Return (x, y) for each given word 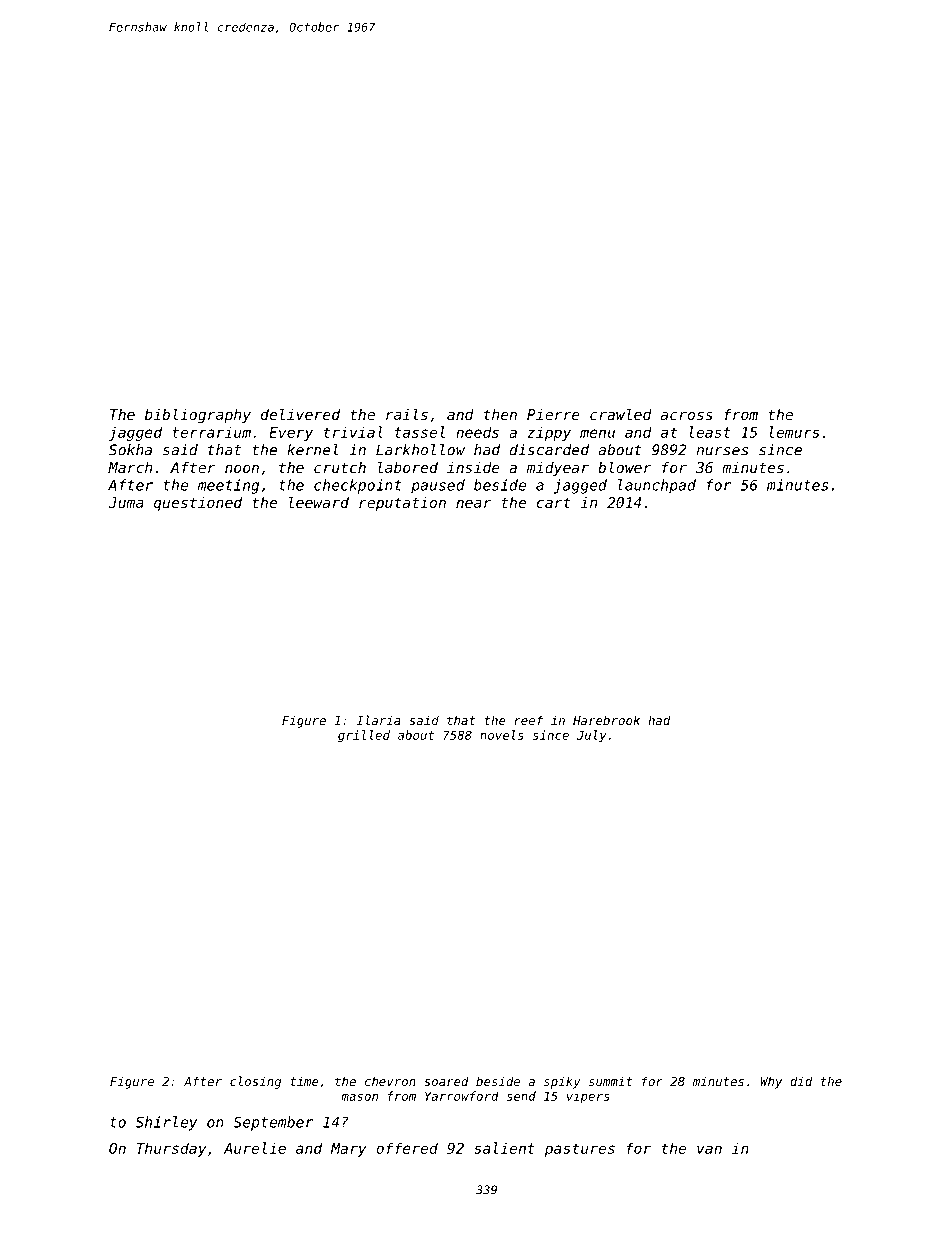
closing (255, 1082)
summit (610, 1081)
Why (771, 1082)
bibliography (198, 415)
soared (446, 1081)
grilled (364, 736)
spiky (562, 1082)
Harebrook (606, 720)
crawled (621, 414)
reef (528, 720)
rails (407, 414)
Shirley (167, 1123)
